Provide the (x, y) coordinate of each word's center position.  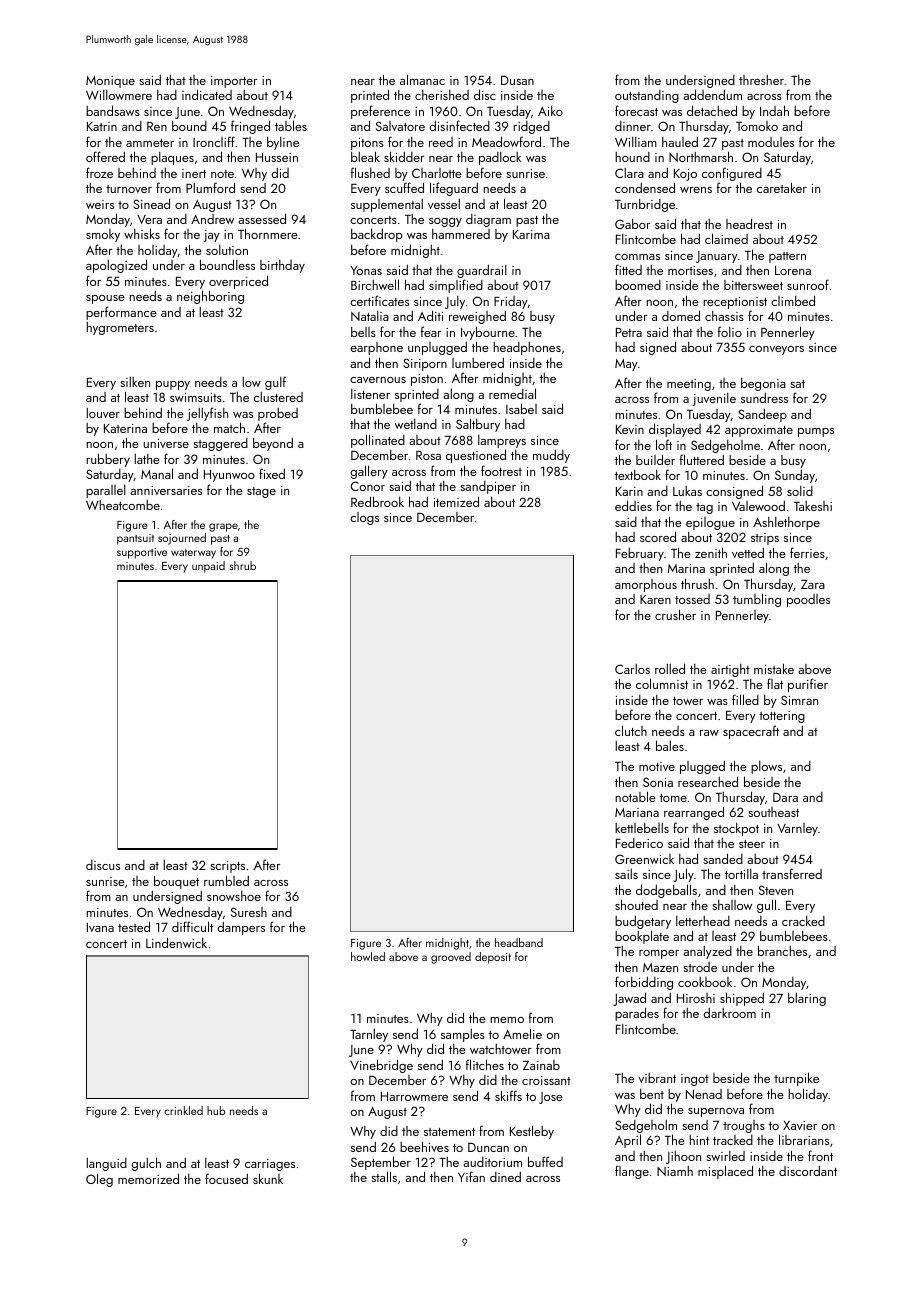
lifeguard (454, 189)
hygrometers (120, 328)
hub (216, 1110)
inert (194, 173)
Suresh (249, 912)
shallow (732, 905)
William (636, 142)
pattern (787, 257)
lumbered (478, 362)
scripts (227, 867)
